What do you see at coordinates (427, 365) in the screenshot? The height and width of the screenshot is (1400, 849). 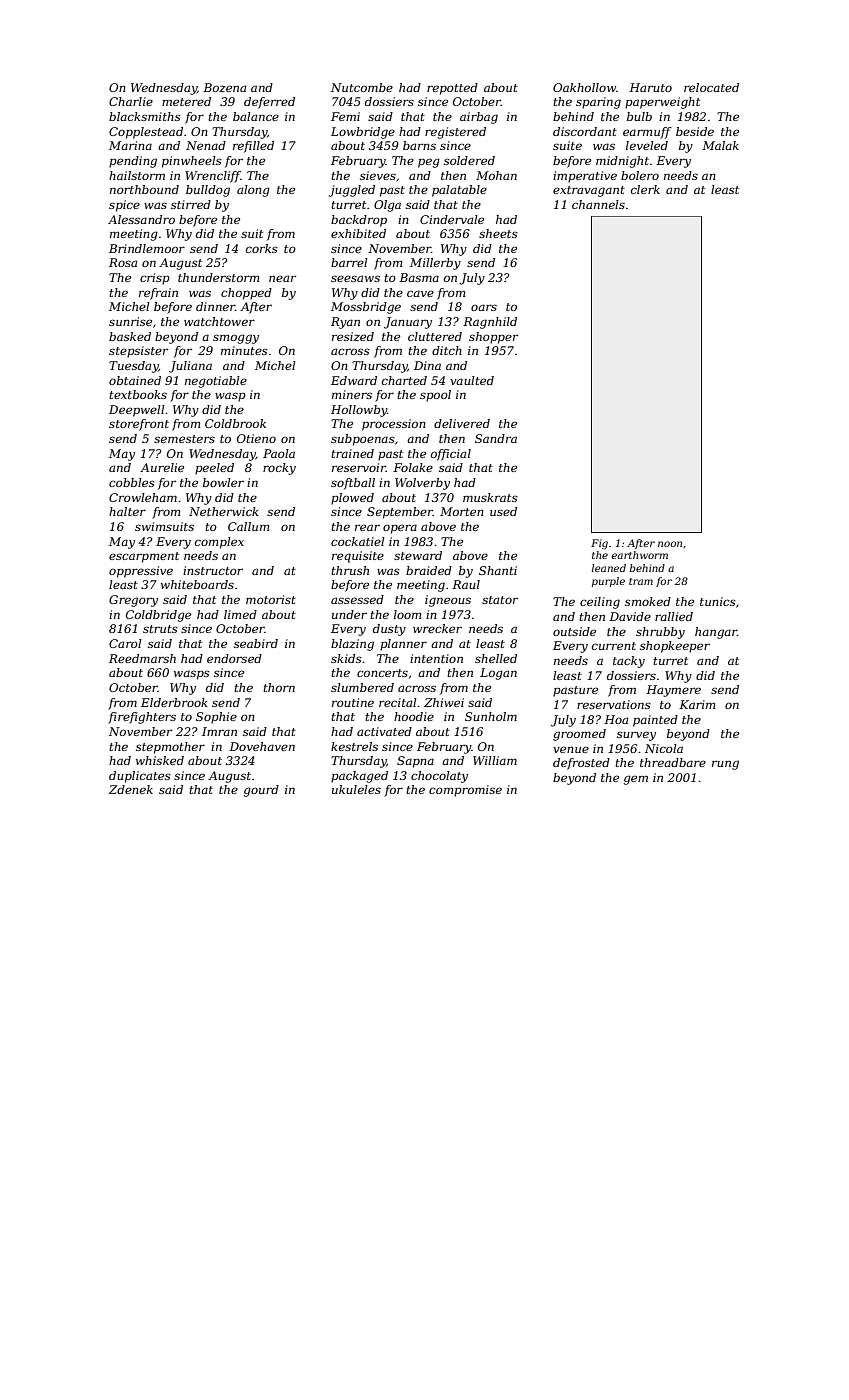 I see `Dina` at bounding box center [427, 365].
